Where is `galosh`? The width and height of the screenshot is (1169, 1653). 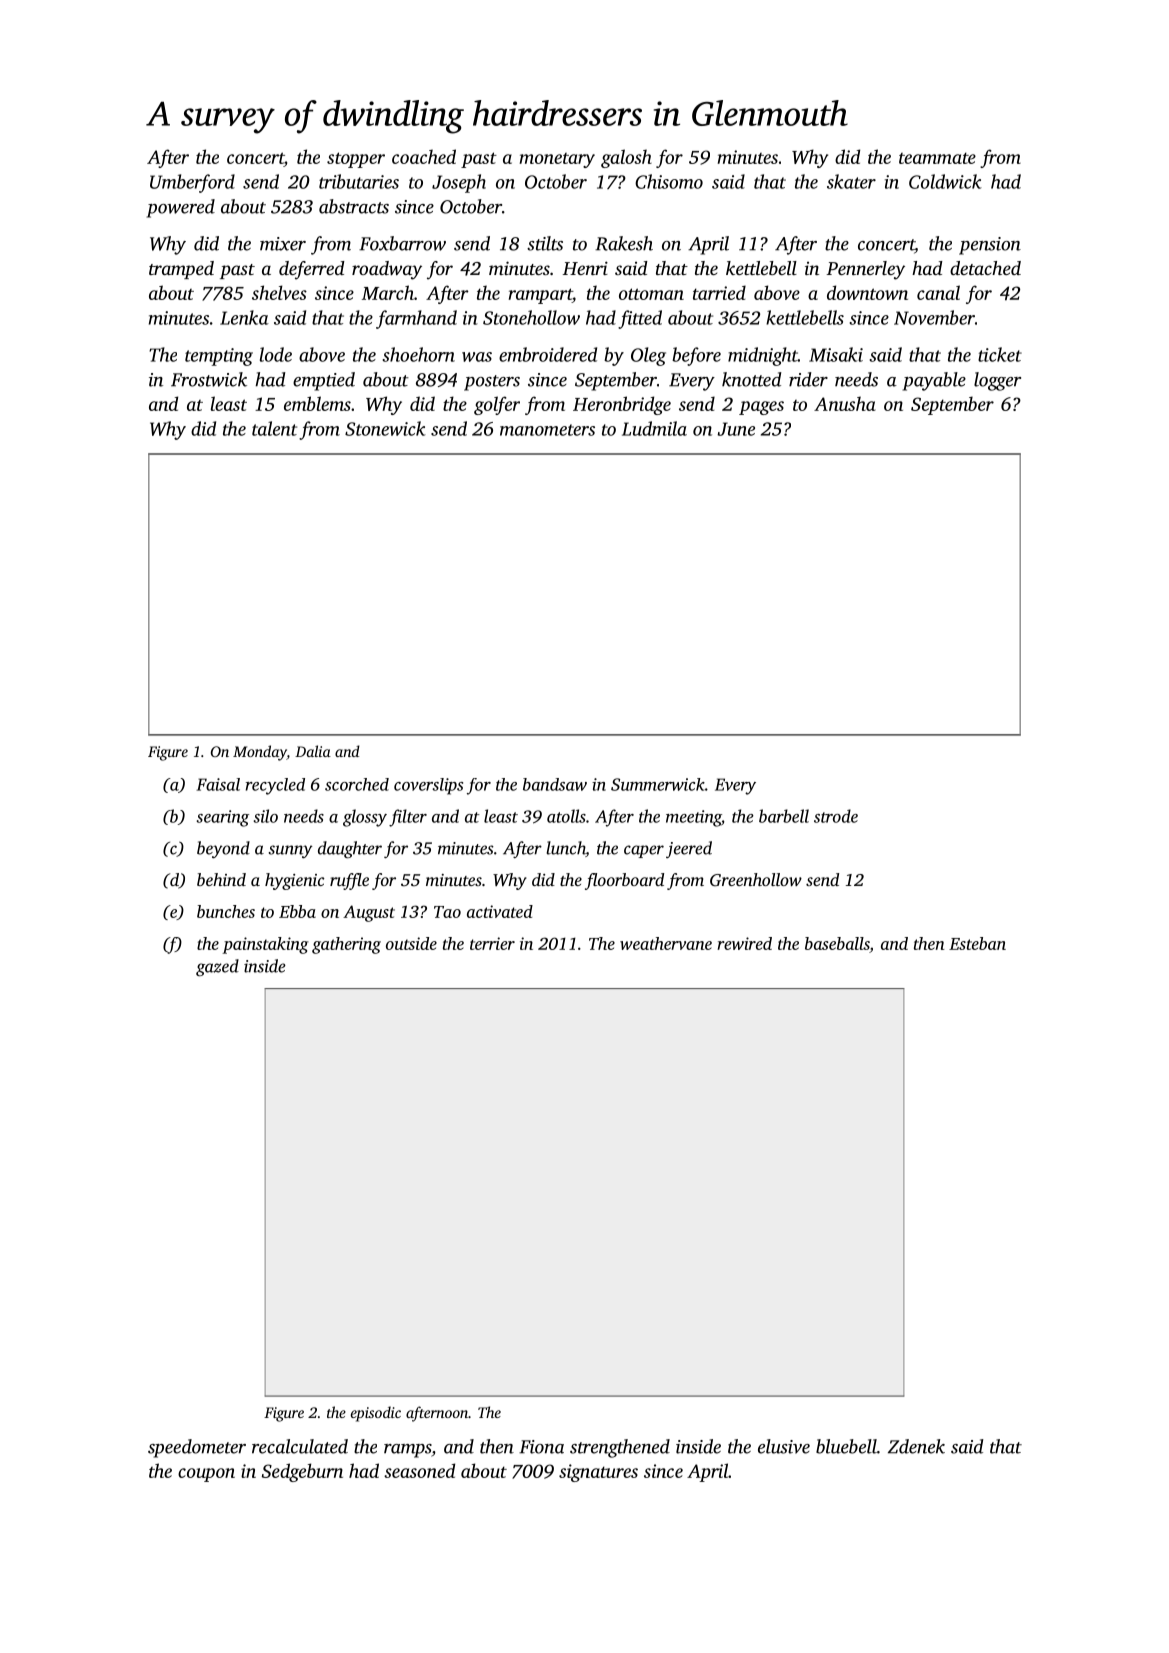 galosh is located at coordinates (626, 158).
